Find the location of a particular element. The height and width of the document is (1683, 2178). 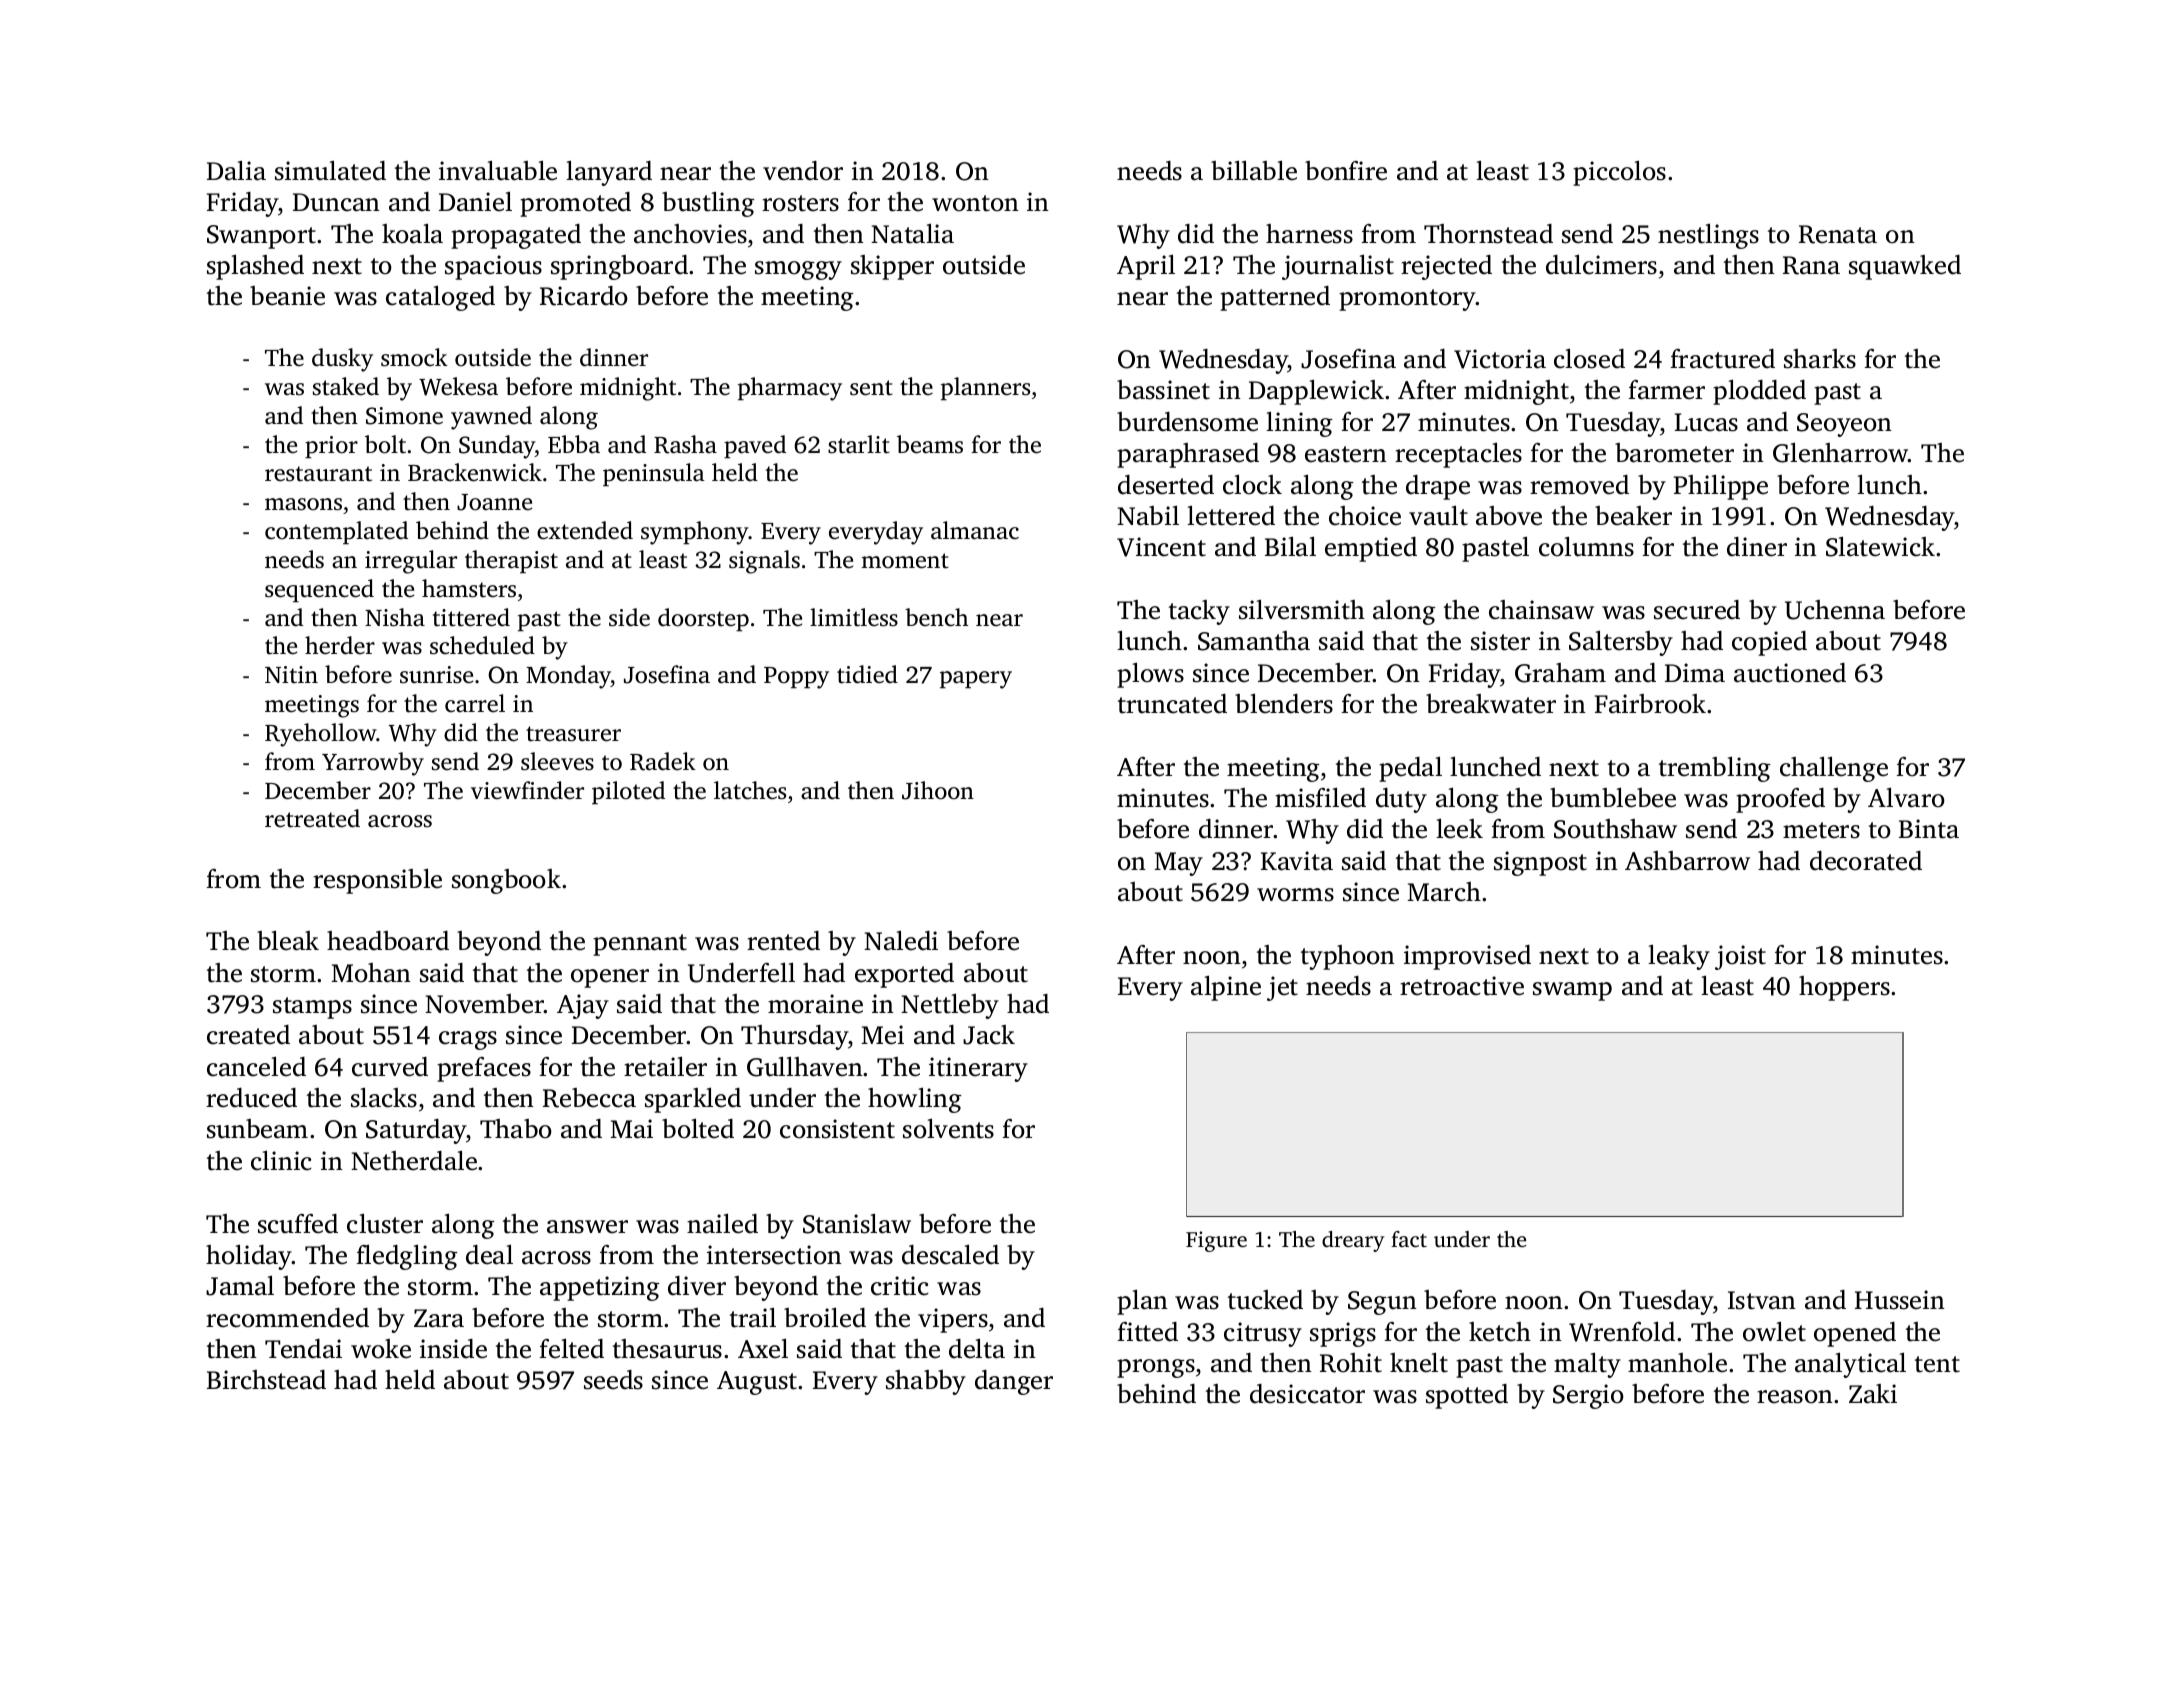

Renata is located at coordinates (1838, 234).
